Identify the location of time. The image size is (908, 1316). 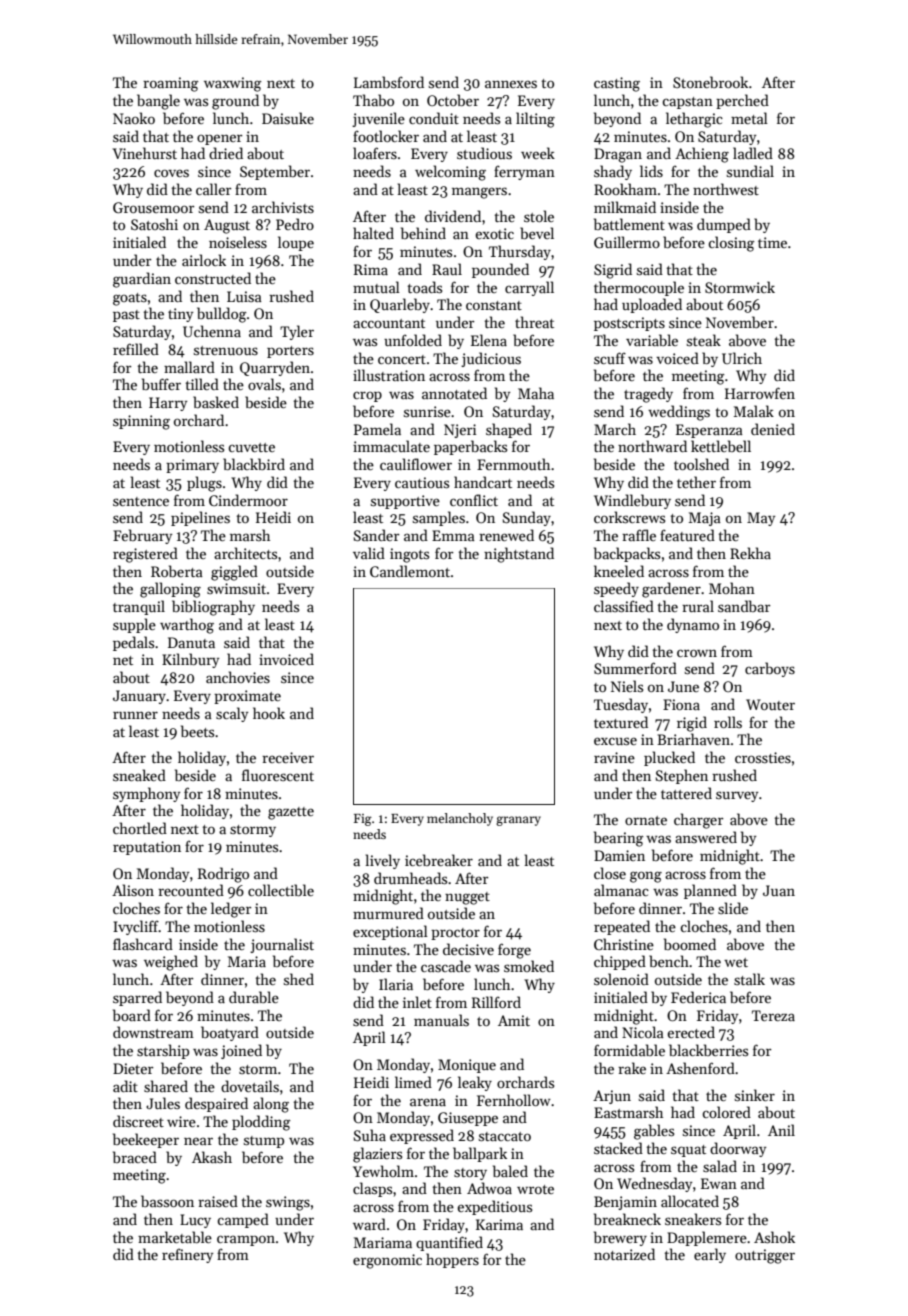
(772, 242).
